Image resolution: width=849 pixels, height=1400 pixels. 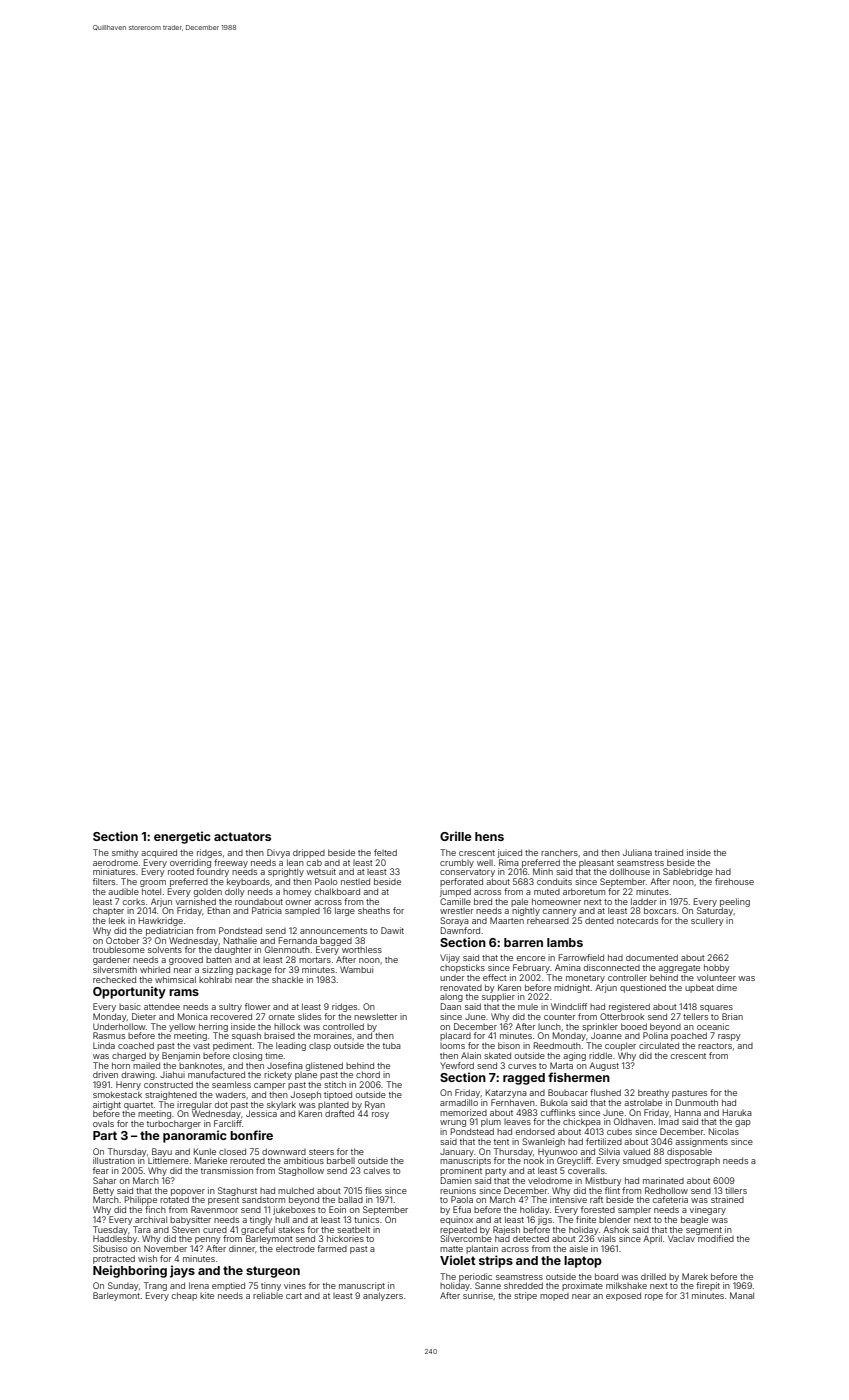 I want to click on Juliana, so click(x=637, y=852).
